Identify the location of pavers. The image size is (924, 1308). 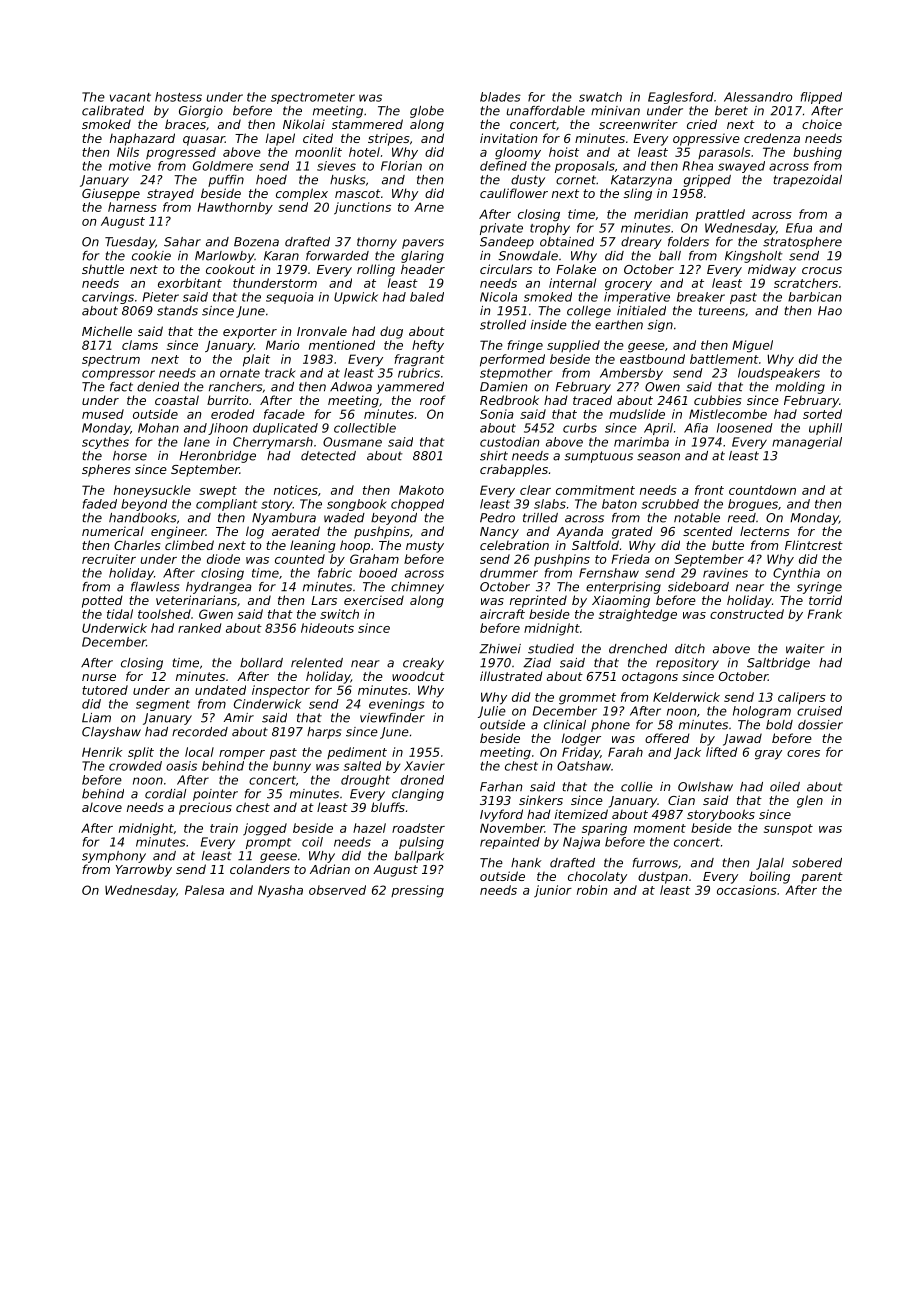
(423, 244).
